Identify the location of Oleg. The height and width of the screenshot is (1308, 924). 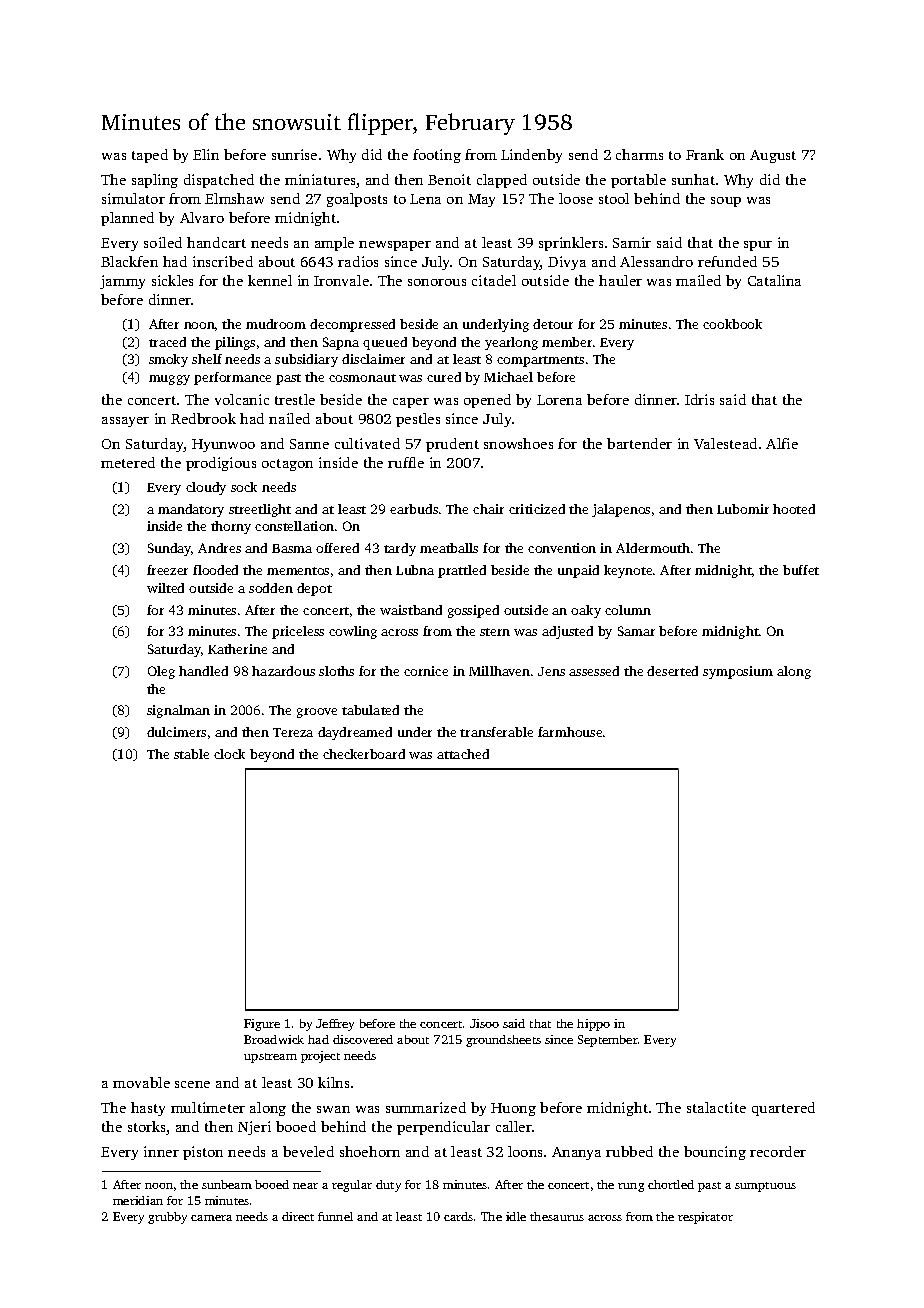
(161, 672).
